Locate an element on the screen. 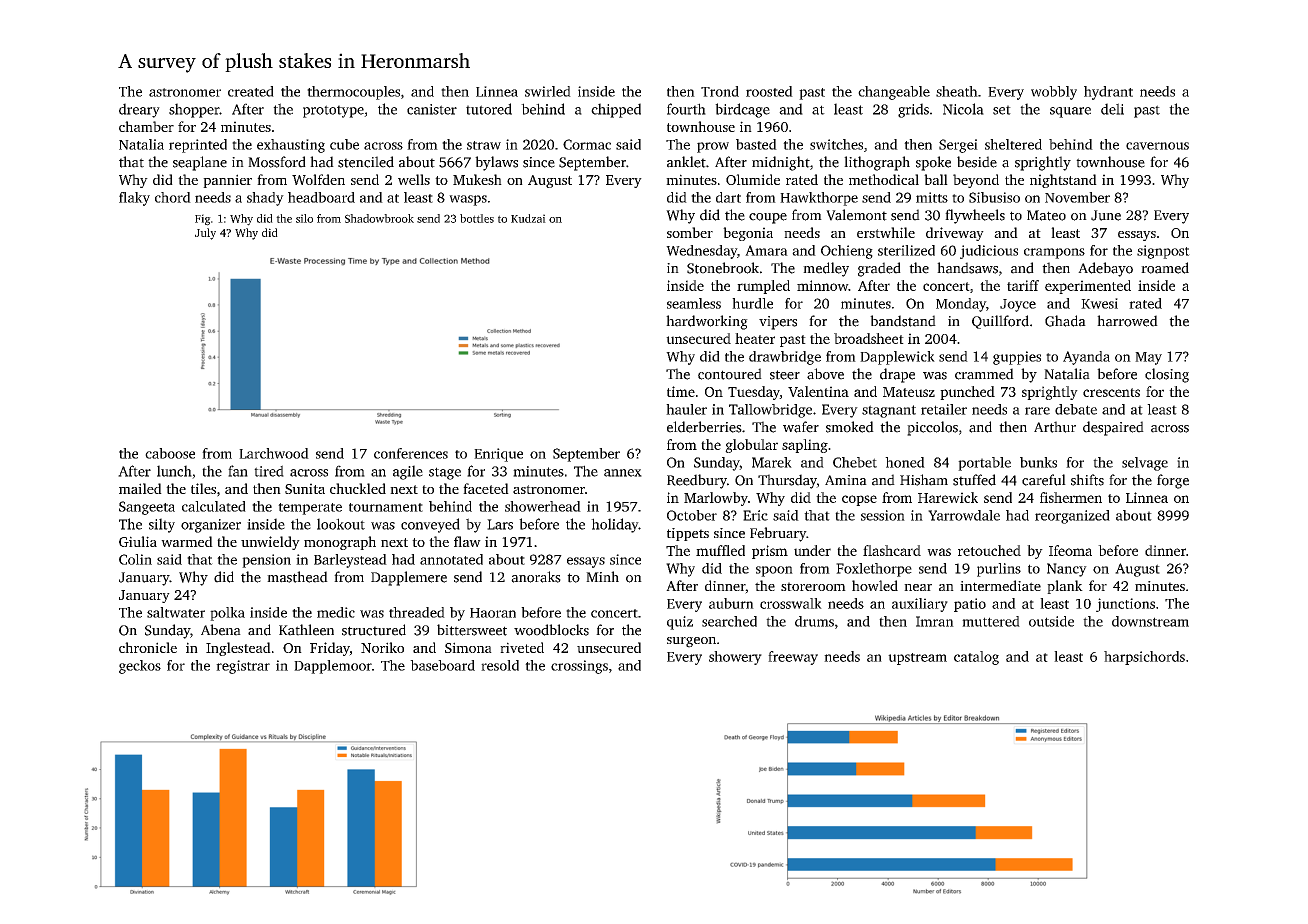 Image resolution: width=1308 pixels, height=924 pixels. conferences is located at coordinates (411, 453).
